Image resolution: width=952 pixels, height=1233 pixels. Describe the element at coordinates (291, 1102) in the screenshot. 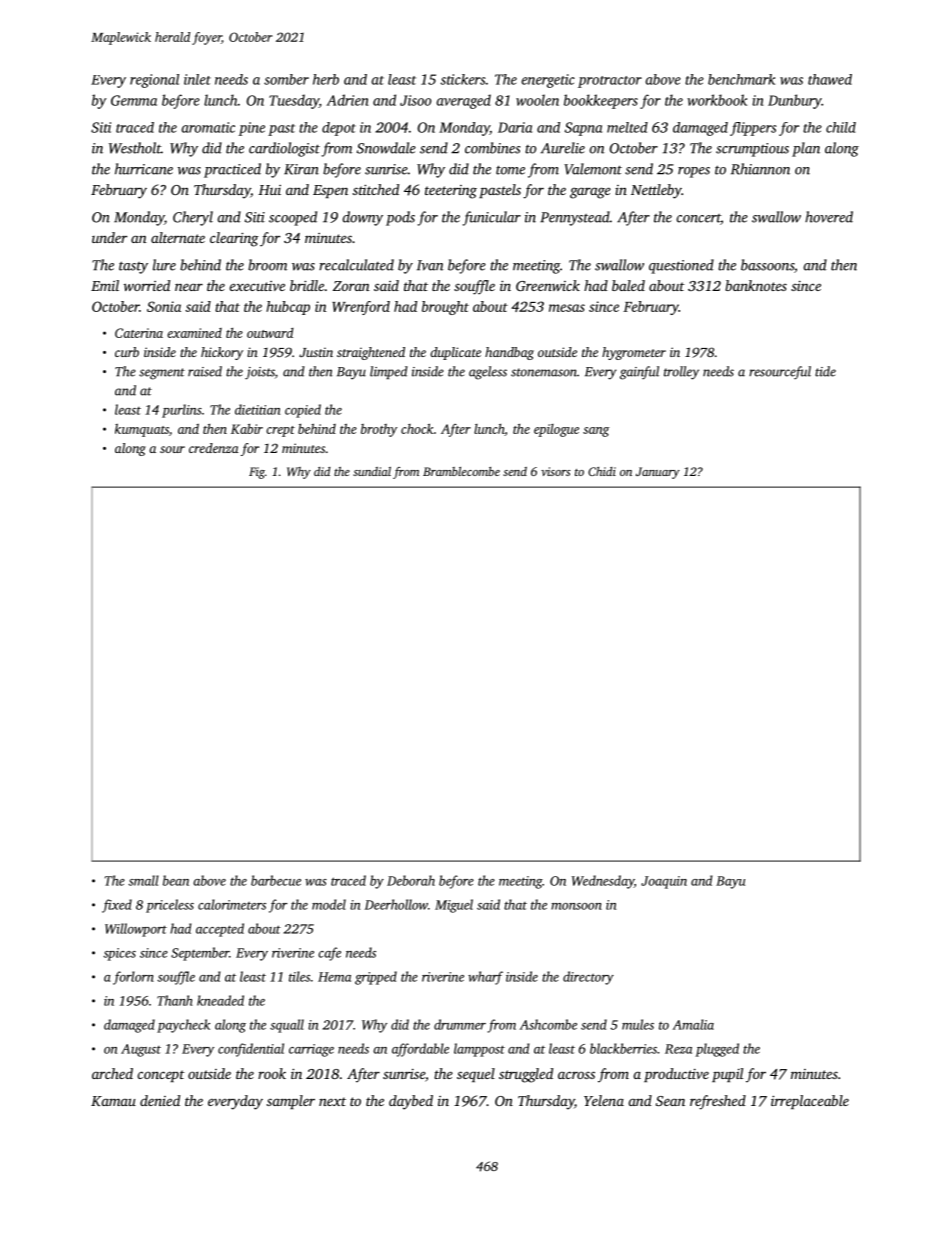

I see `sampler` at that location.
